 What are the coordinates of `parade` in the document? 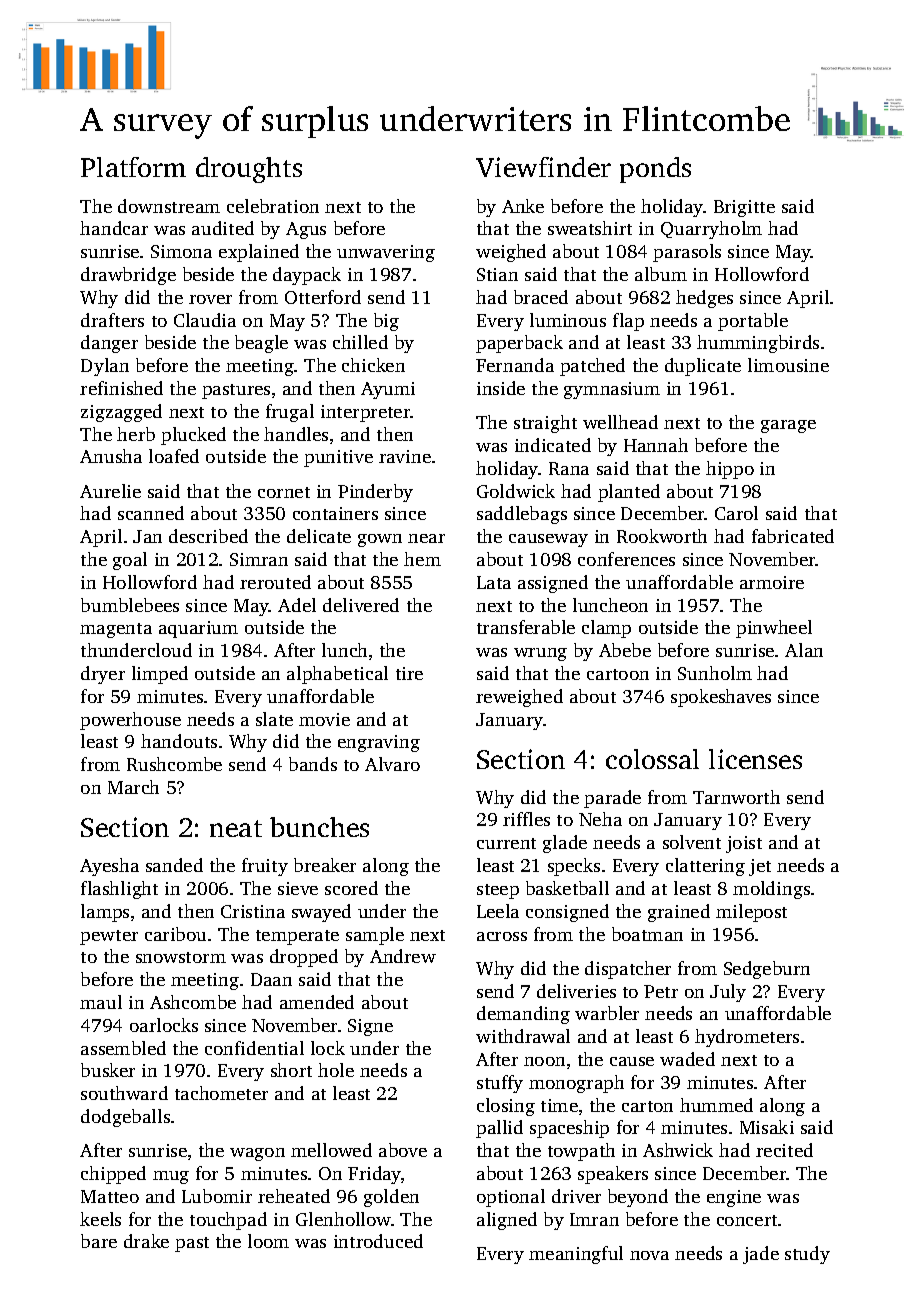 It's located at (612, 799).
